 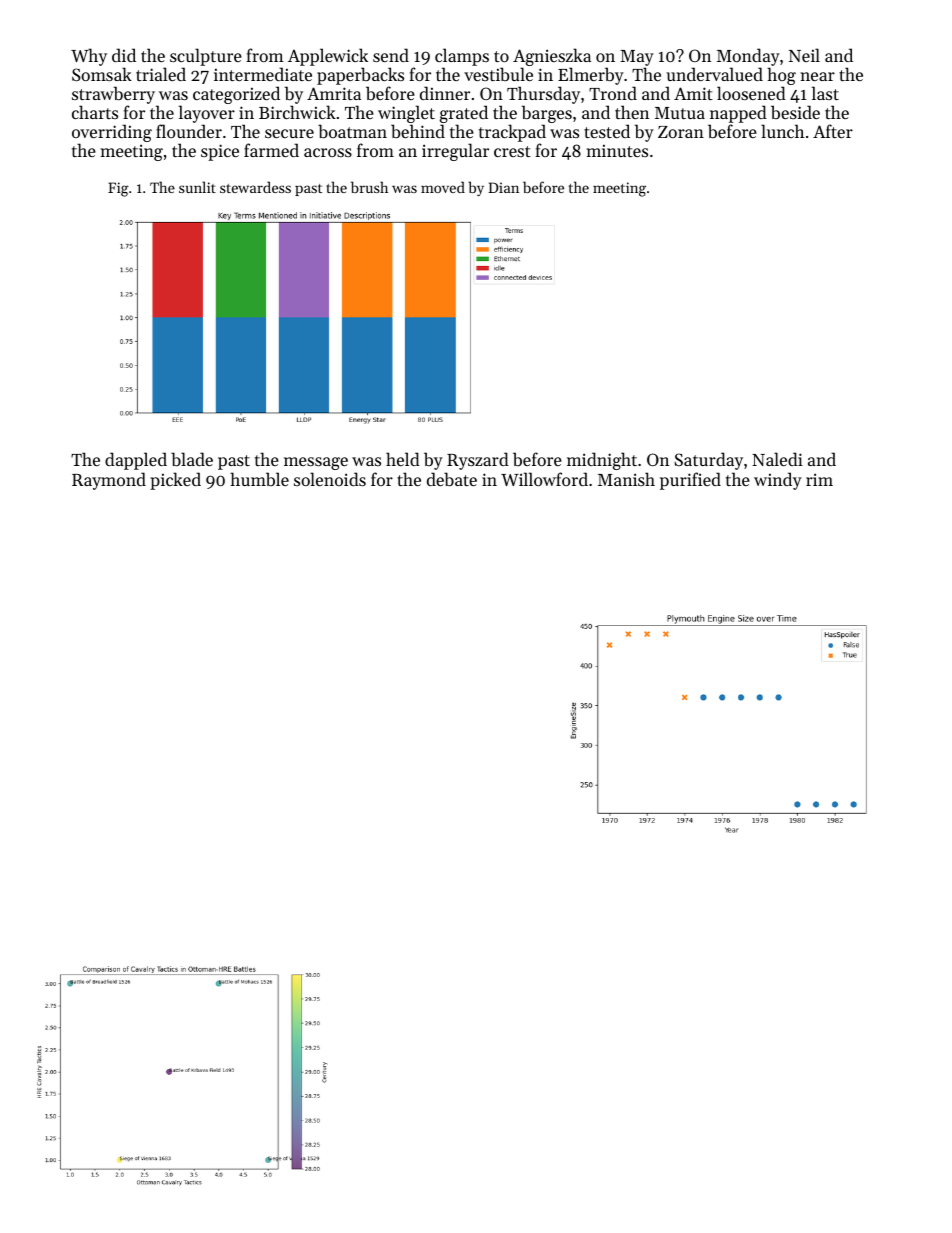 What do you see at coordinates (782, 131) in the screenshot?
I see `lunch` at bounding box center [782, 131].
